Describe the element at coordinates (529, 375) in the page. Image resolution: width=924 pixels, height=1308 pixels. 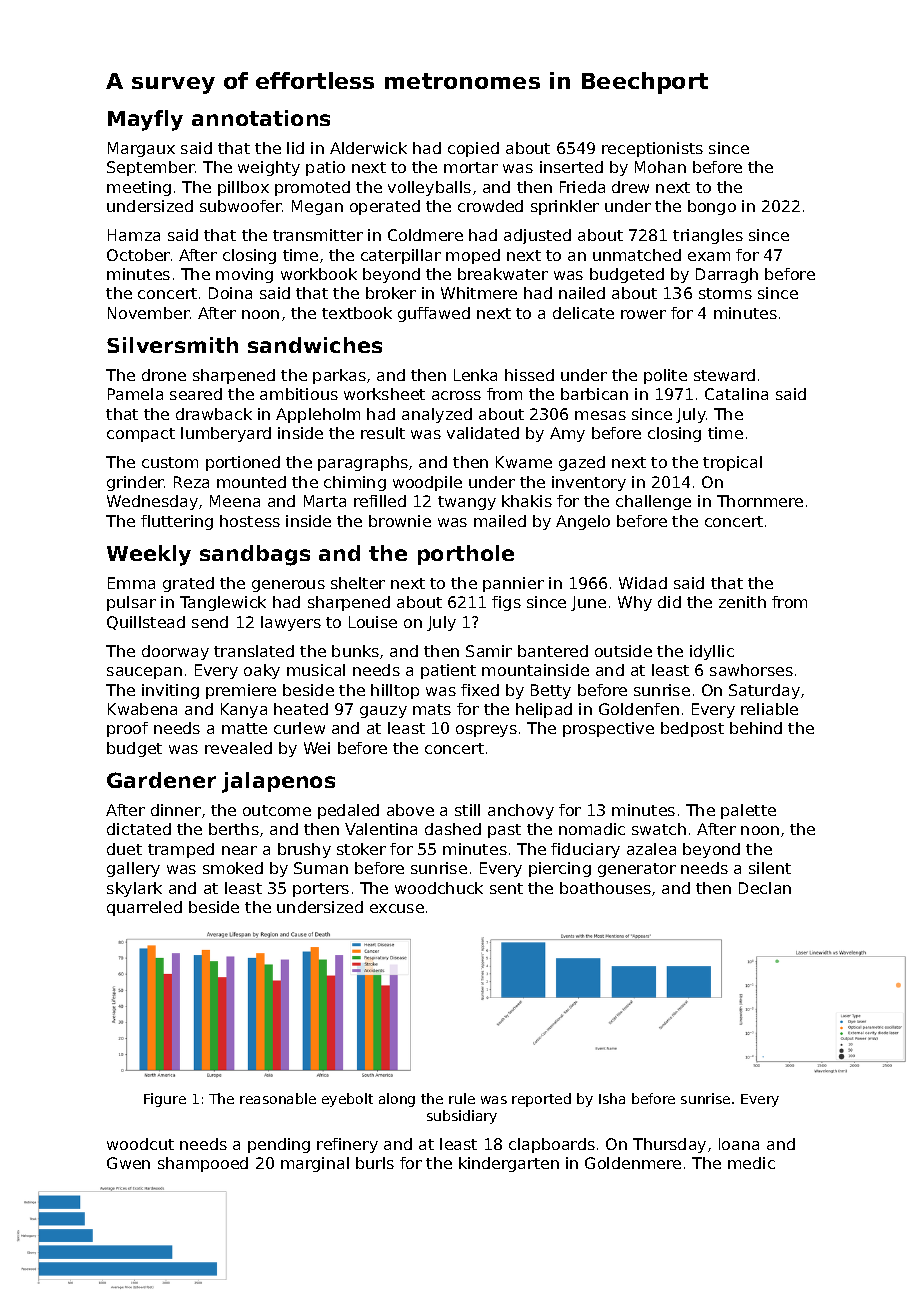
I see `hissed` at that location.
